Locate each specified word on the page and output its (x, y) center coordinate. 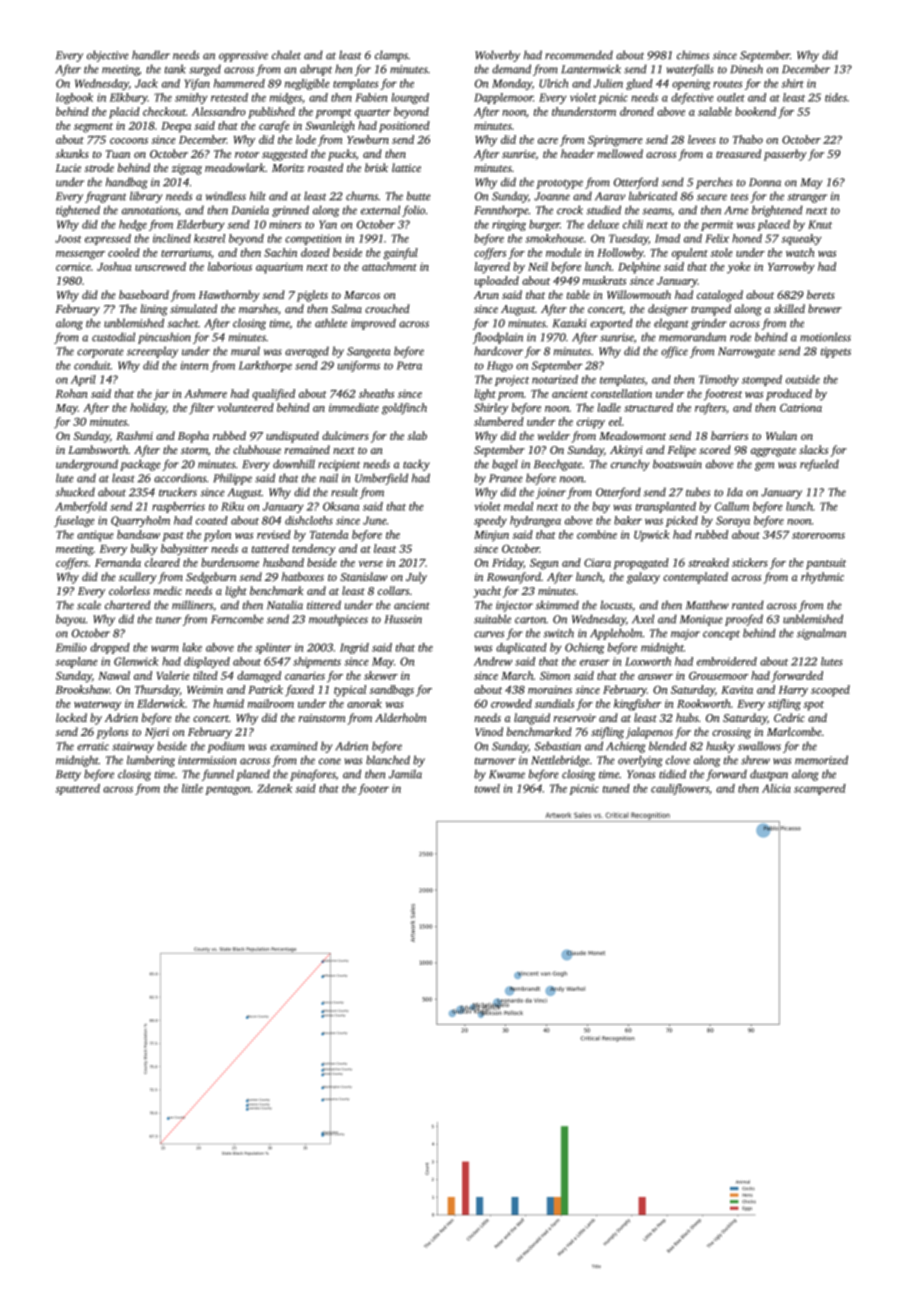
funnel (218, 775)
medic (168, 590)
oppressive (243, 56)
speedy (490, 521)
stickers (750, 562)
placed (773, 225)
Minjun (491, 536)
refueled (819, 465)
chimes (693, 55)
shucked (75, 492)
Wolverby (497, 56)
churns (362, 196)
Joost (68, 239)
